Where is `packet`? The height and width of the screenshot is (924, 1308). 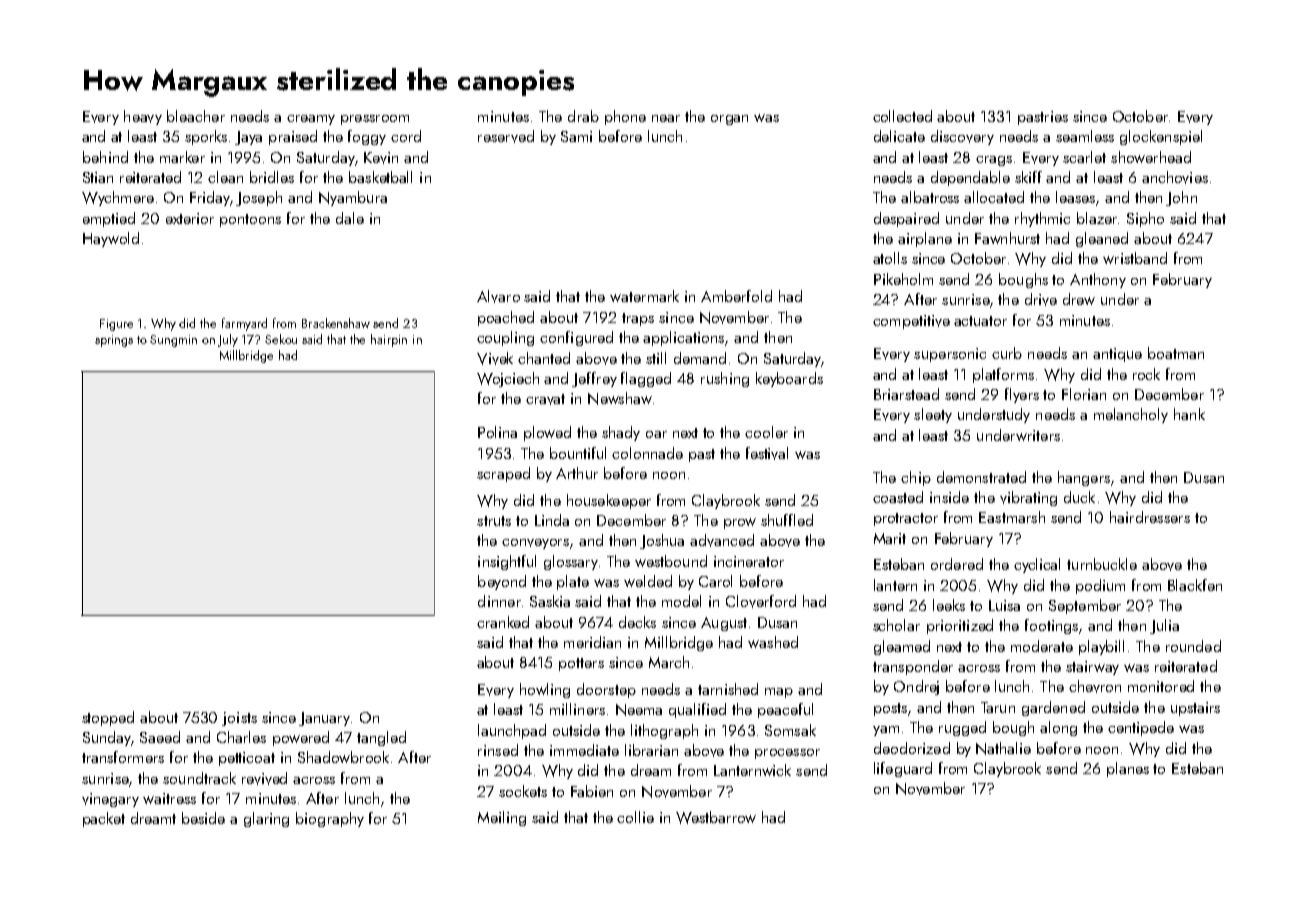 packet is located at coordinates (104, 819).
